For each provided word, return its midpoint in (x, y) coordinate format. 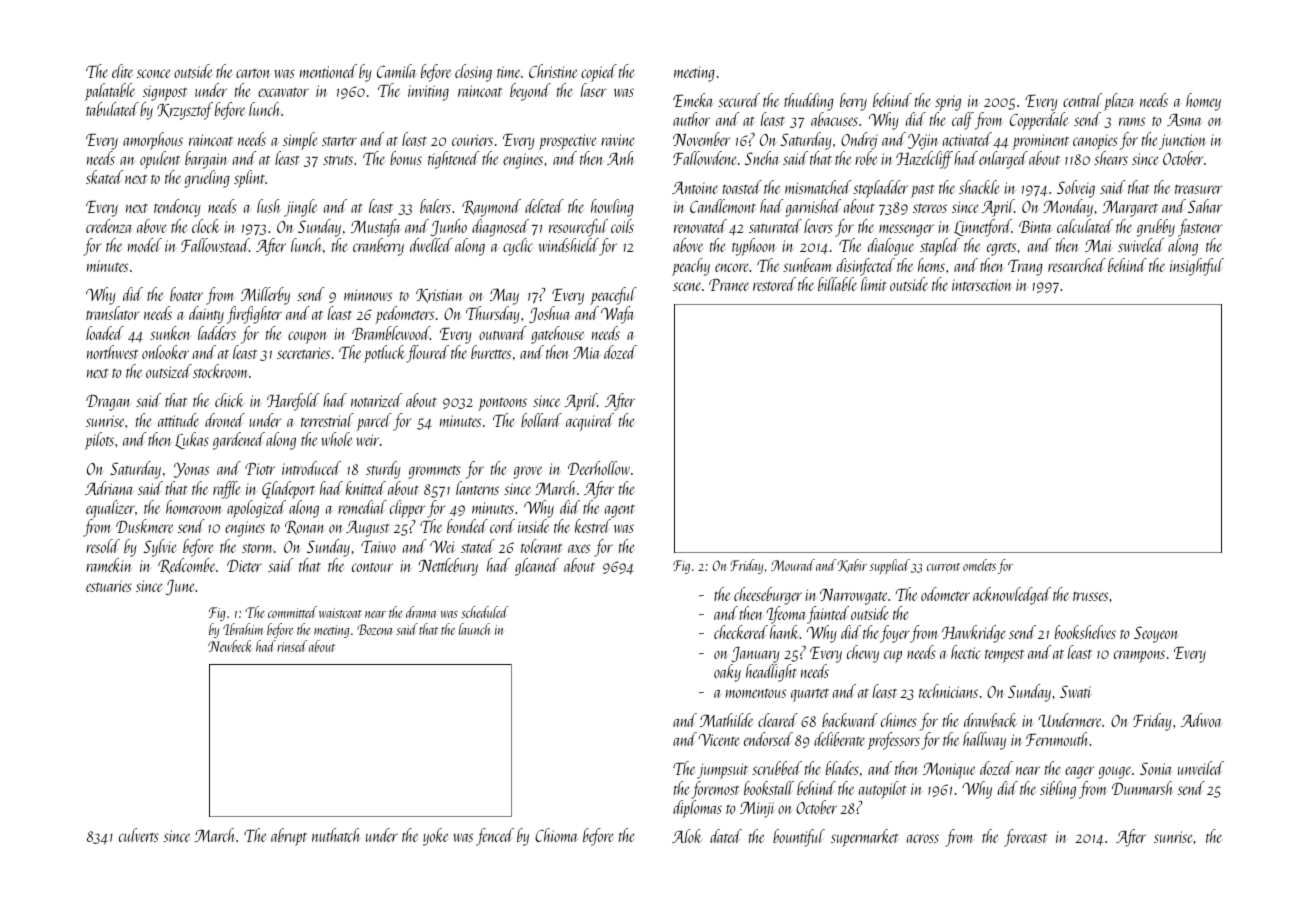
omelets (979, 565)
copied (599, 73)
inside (533, 526)
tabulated (112, 109)
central (1082, 100)
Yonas (191, 470)
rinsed (292, 646)
